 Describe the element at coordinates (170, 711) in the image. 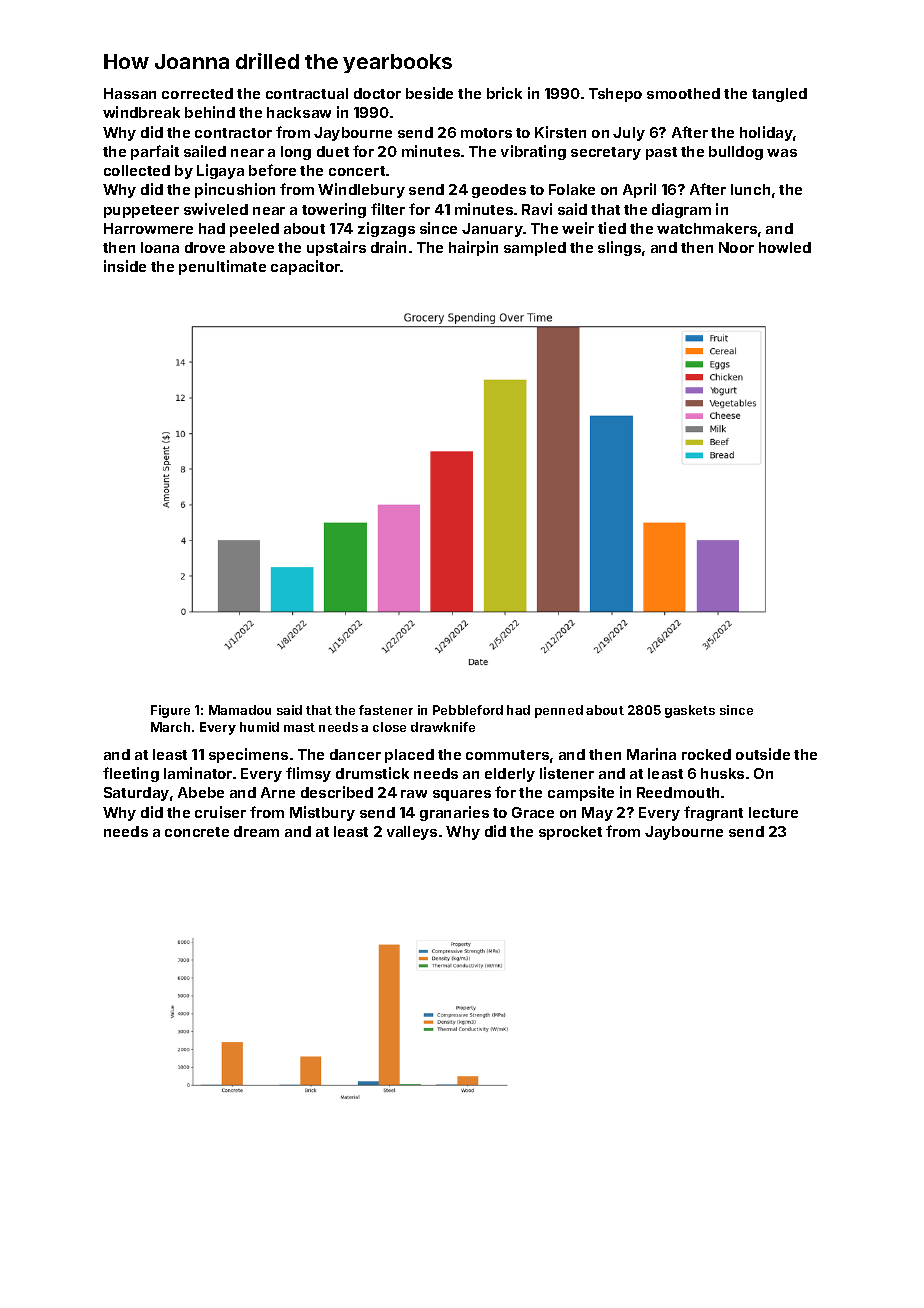

I see `Figure` at that location.
